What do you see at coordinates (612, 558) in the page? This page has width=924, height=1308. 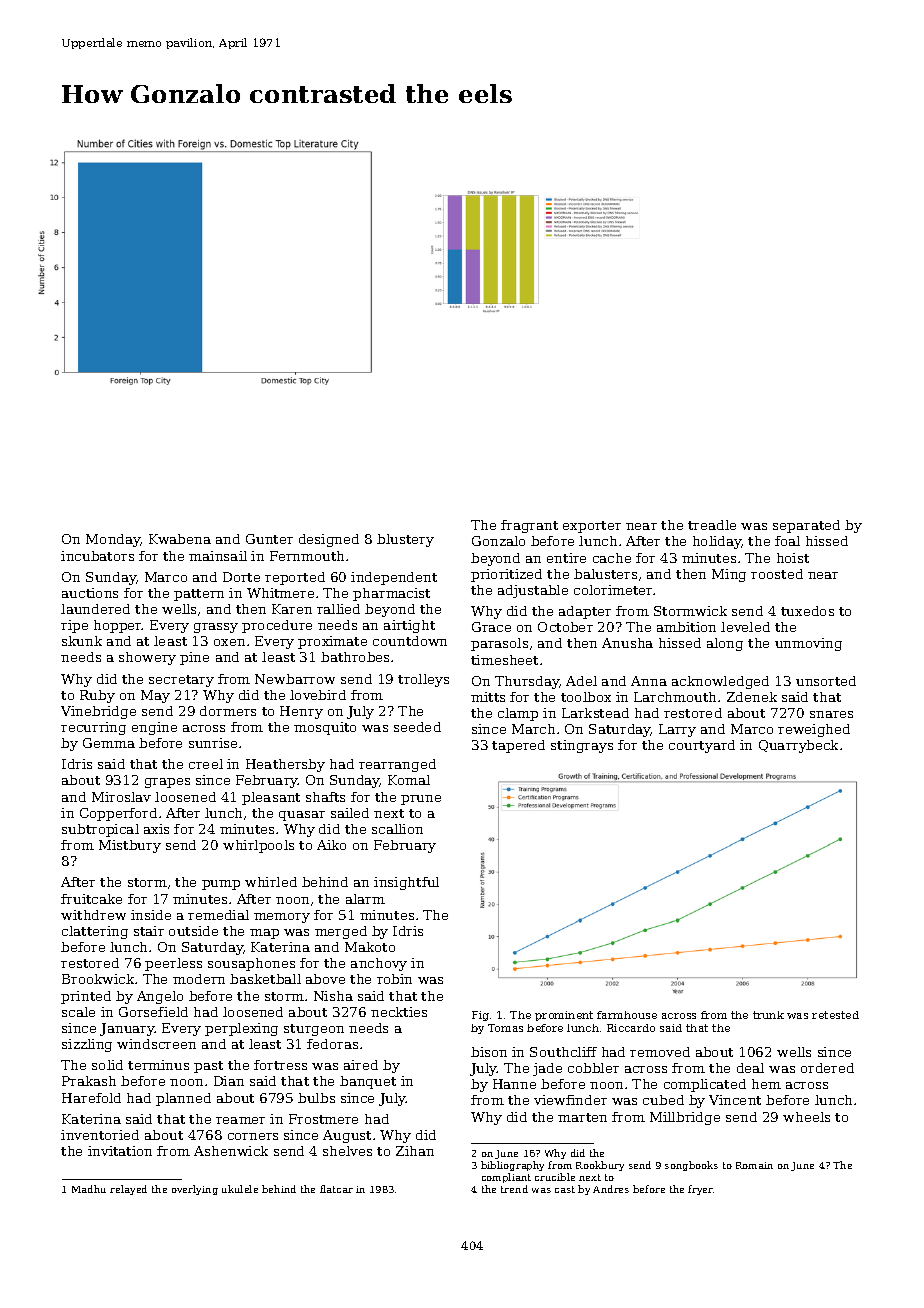 I see `cache` at bounding box center [612, 558].
